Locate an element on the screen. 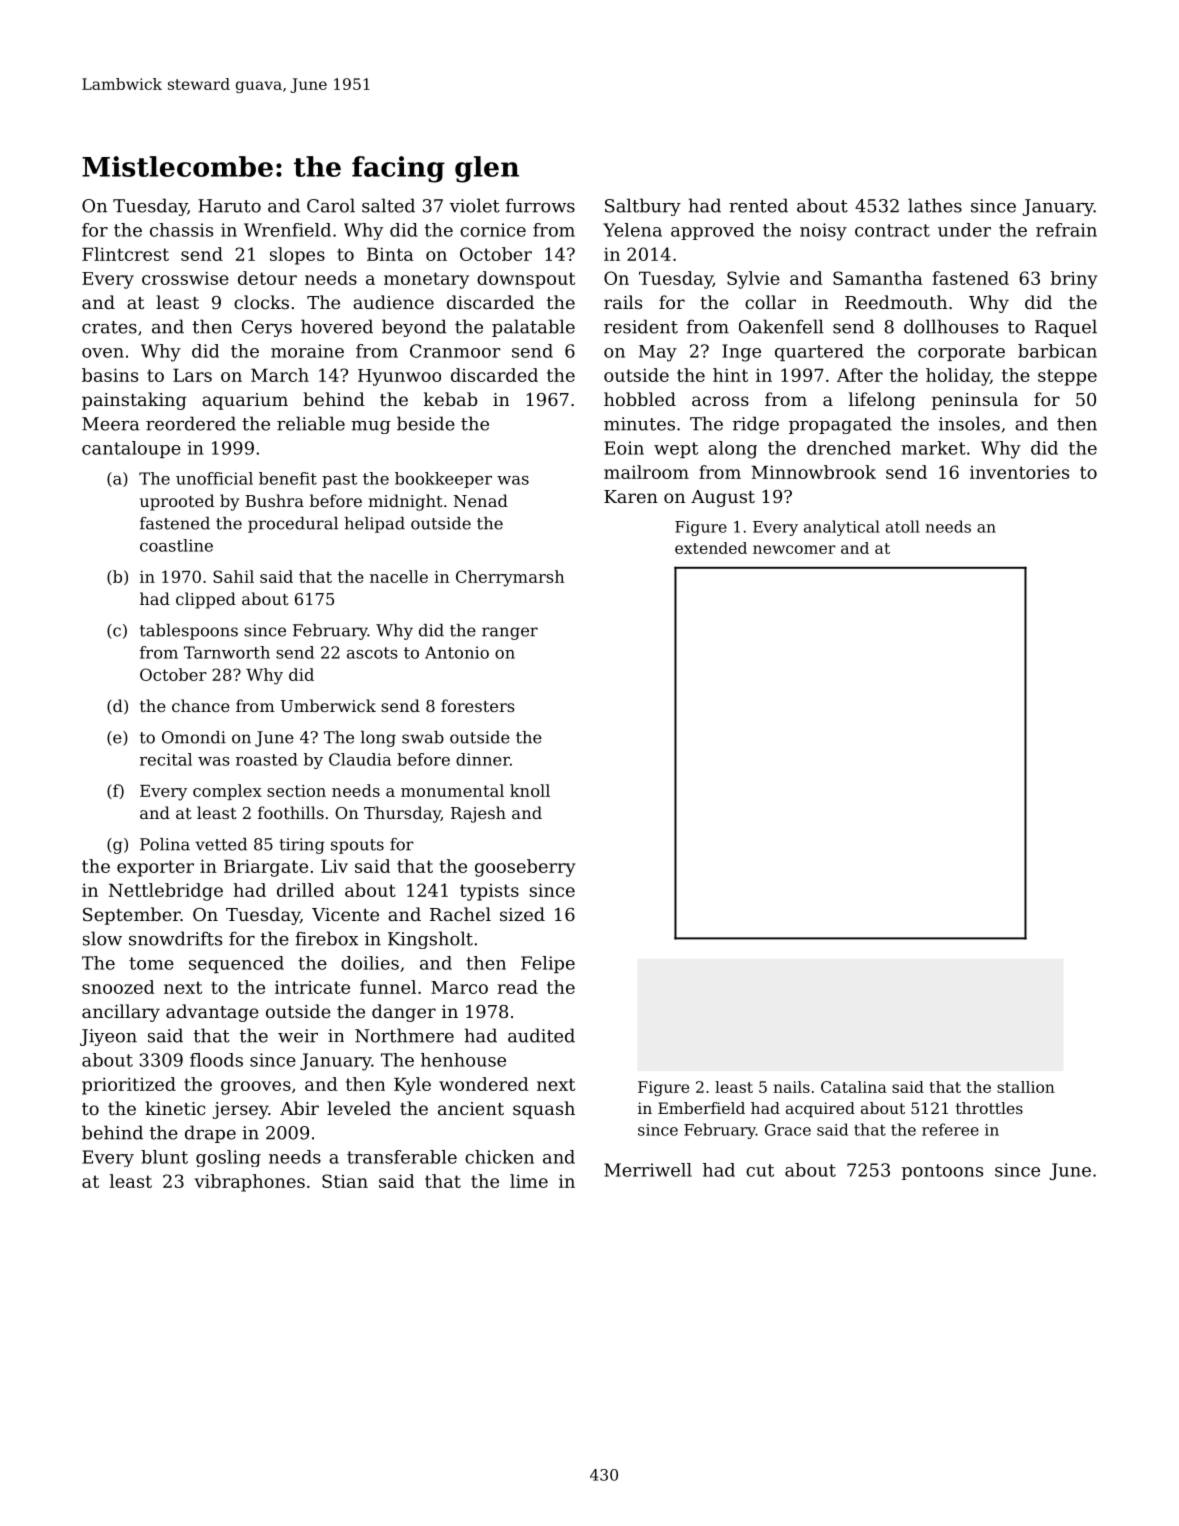 The image size is (1179, 1526). pontoons is located at coordinates (942, 1172).
